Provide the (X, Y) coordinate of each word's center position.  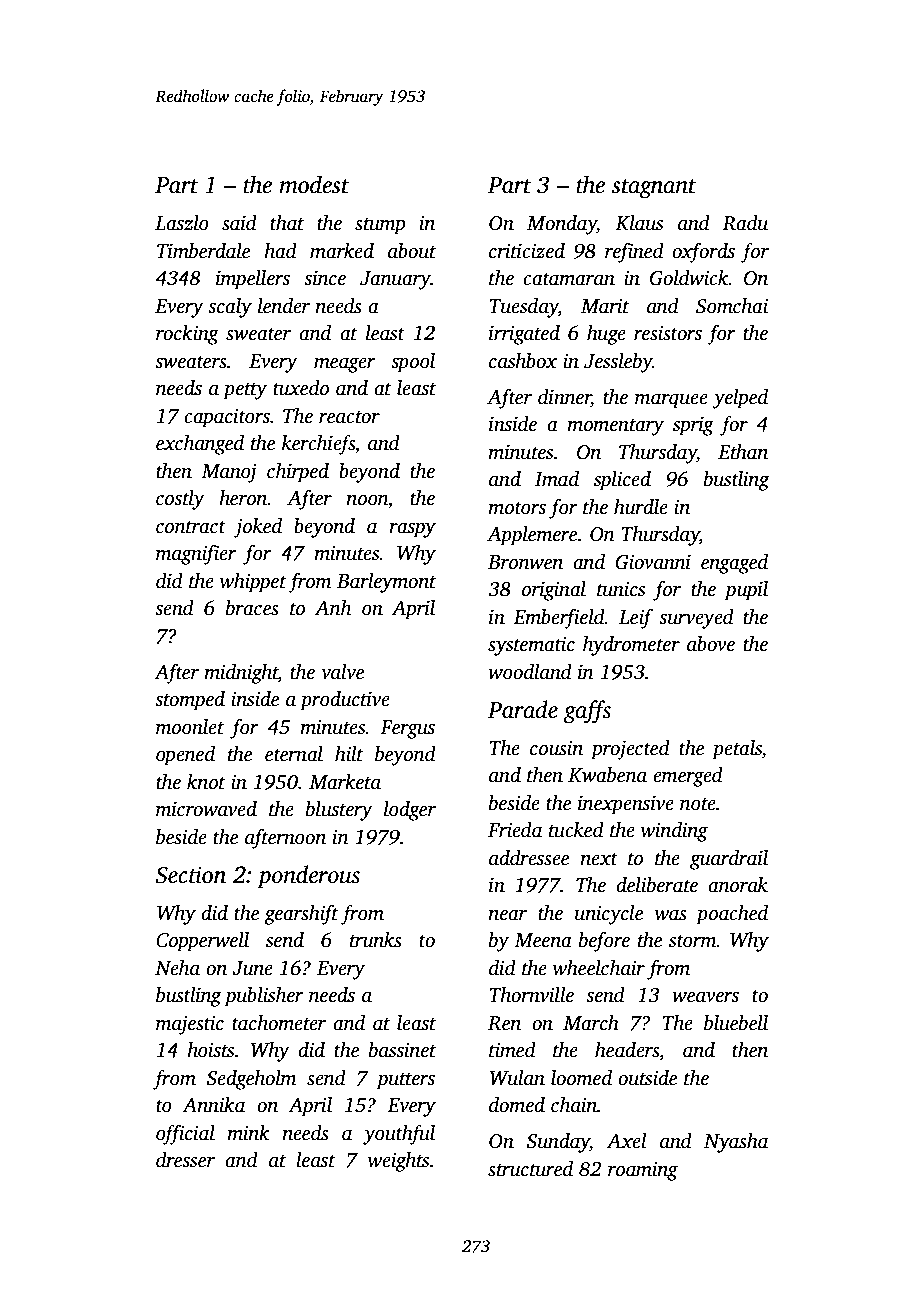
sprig (693, 426)
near (508, 915)
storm (693, 941)
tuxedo (301, 388)
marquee (671, 401)
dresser (185, 1160)
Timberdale (203, 251)
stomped (190, 701)
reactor (349, 417)
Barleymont (386, 583)
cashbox (523, 361)
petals (737, 750)
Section (190, 875)
